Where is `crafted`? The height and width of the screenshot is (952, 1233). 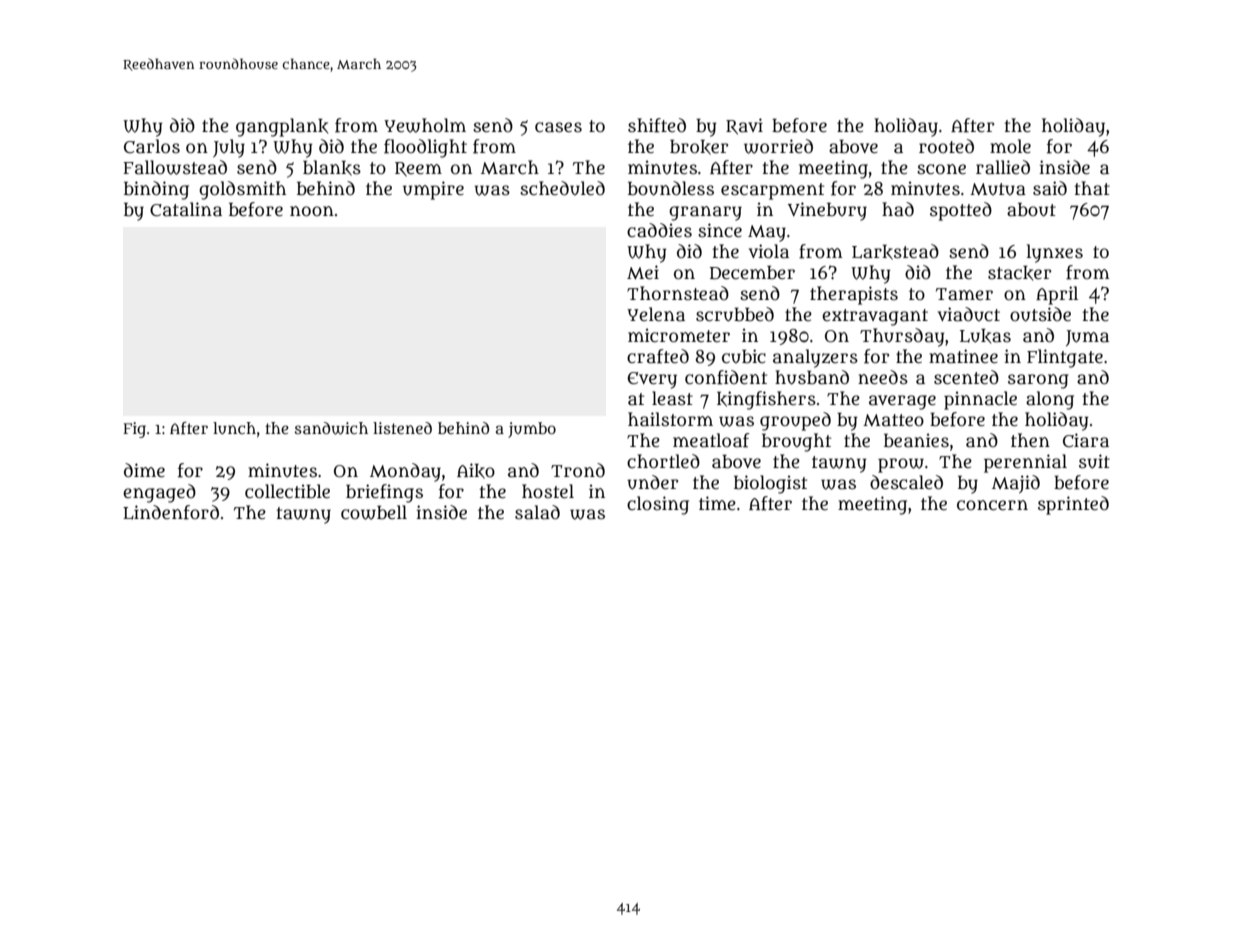 crafted is located at coordinates (658, 356).
